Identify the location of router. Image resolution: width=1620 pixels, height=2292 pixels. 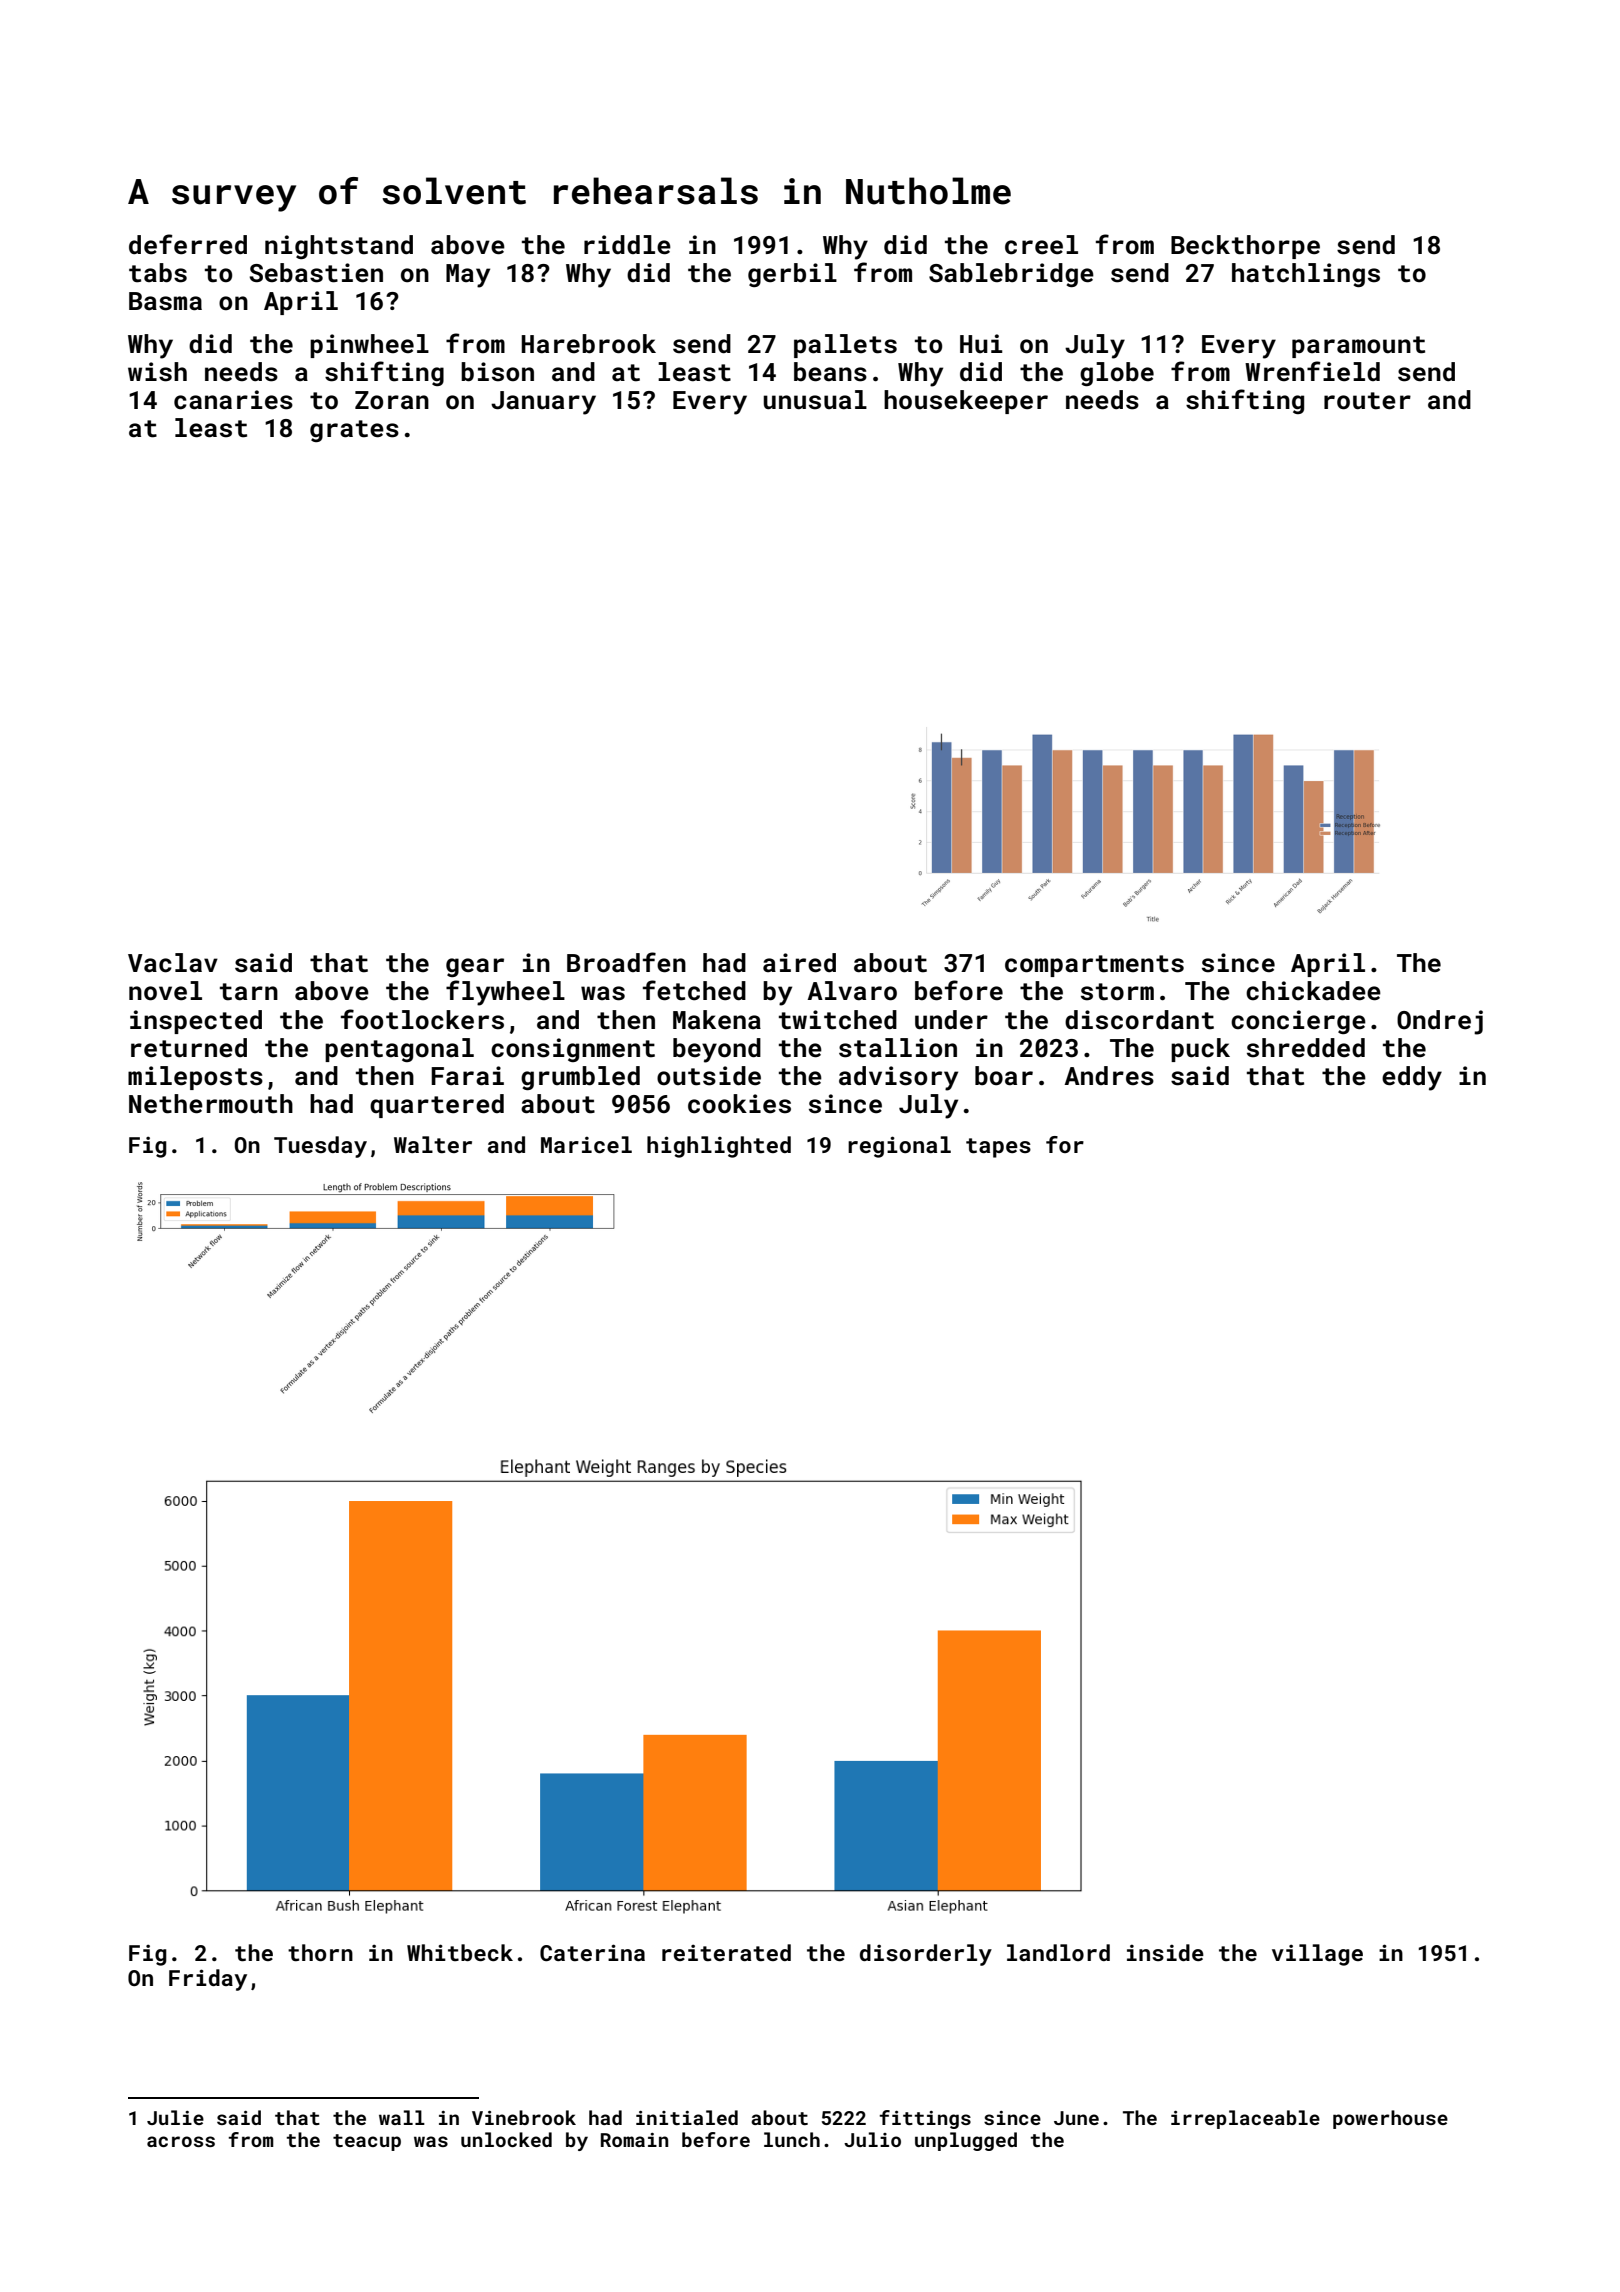
(1367, 401).
